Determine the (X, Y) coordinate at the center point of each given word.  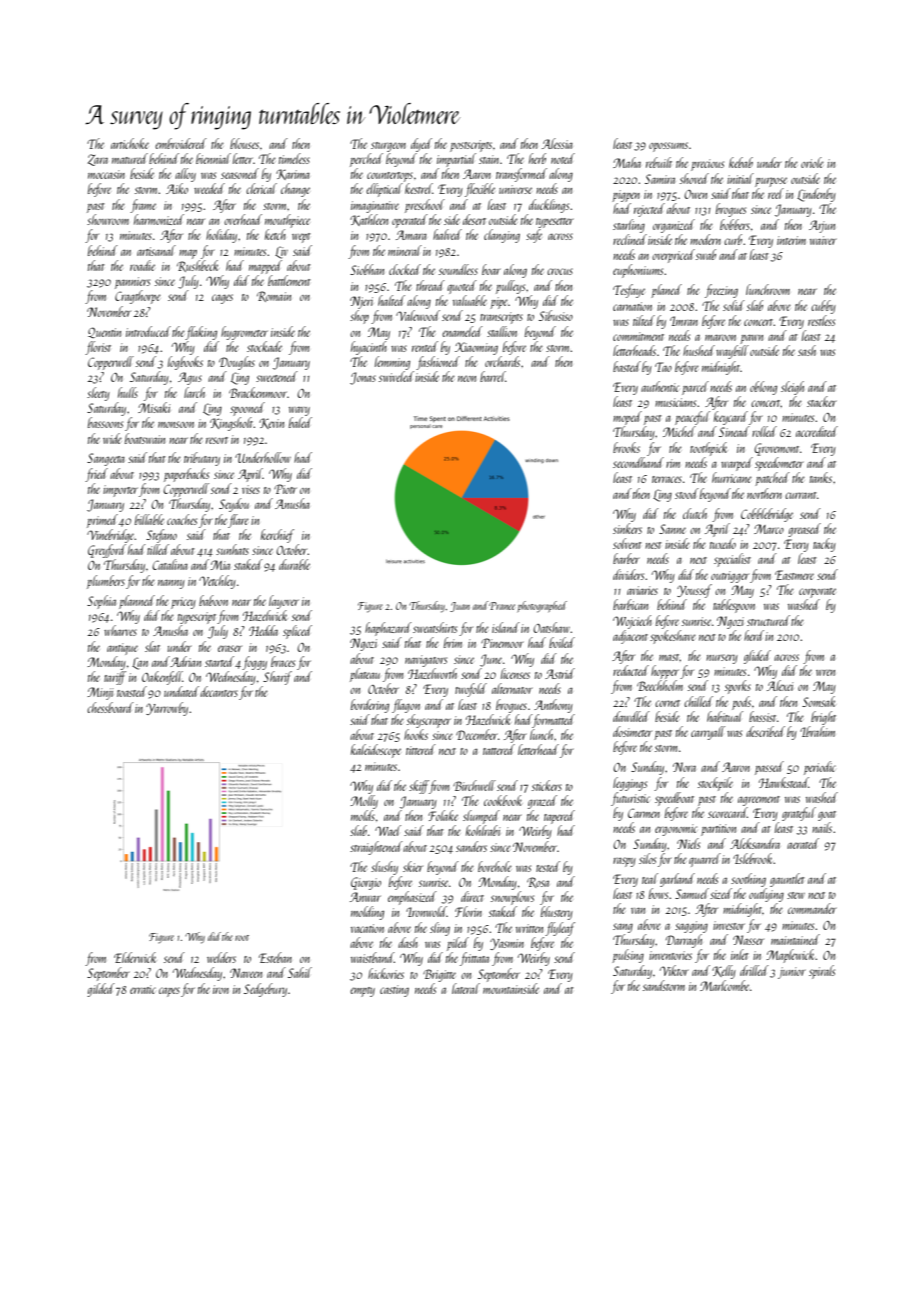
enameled (462, 331)
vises (251, 489)
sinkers (627, 528)
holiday (221, 236)
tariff (115, 678)
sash (807, 350)
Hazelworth (432, 673)
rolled (764, 431)
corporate (817, 593)
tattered (499, 749)
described (765, 731)
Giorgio (366, 883)
